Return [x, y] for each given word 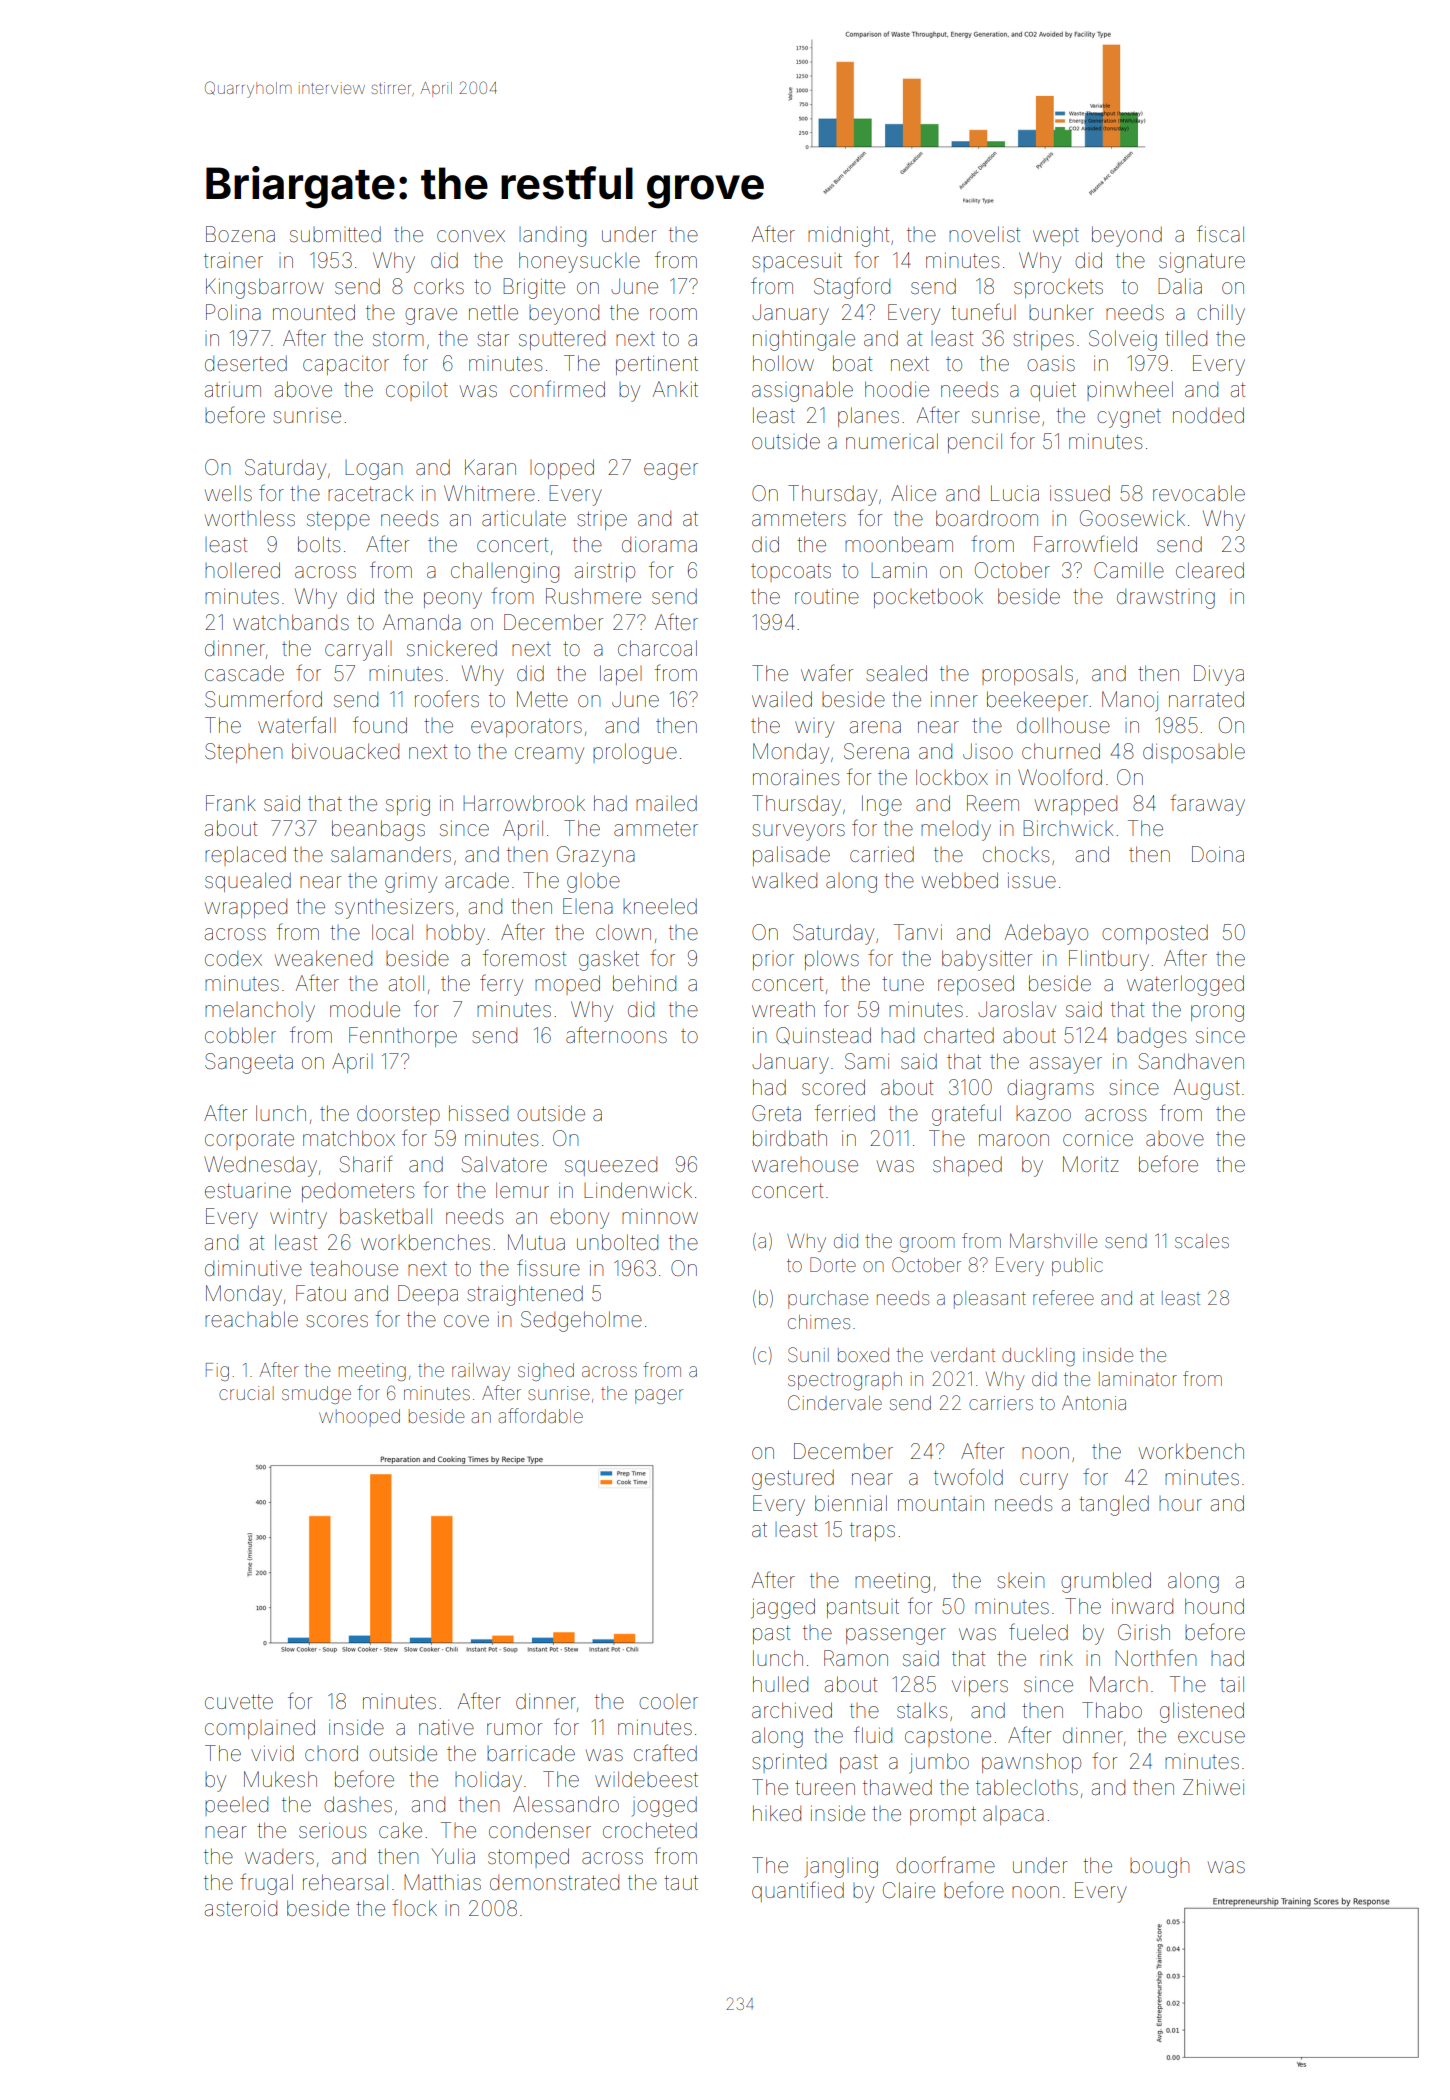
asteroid [241, 1908]
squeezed [611, 1166]
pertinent [657, 365]
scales [1202, 1241]
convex [471, 236]
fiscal [1220, 233]
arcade [477, 880]
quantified [798, 1891]
